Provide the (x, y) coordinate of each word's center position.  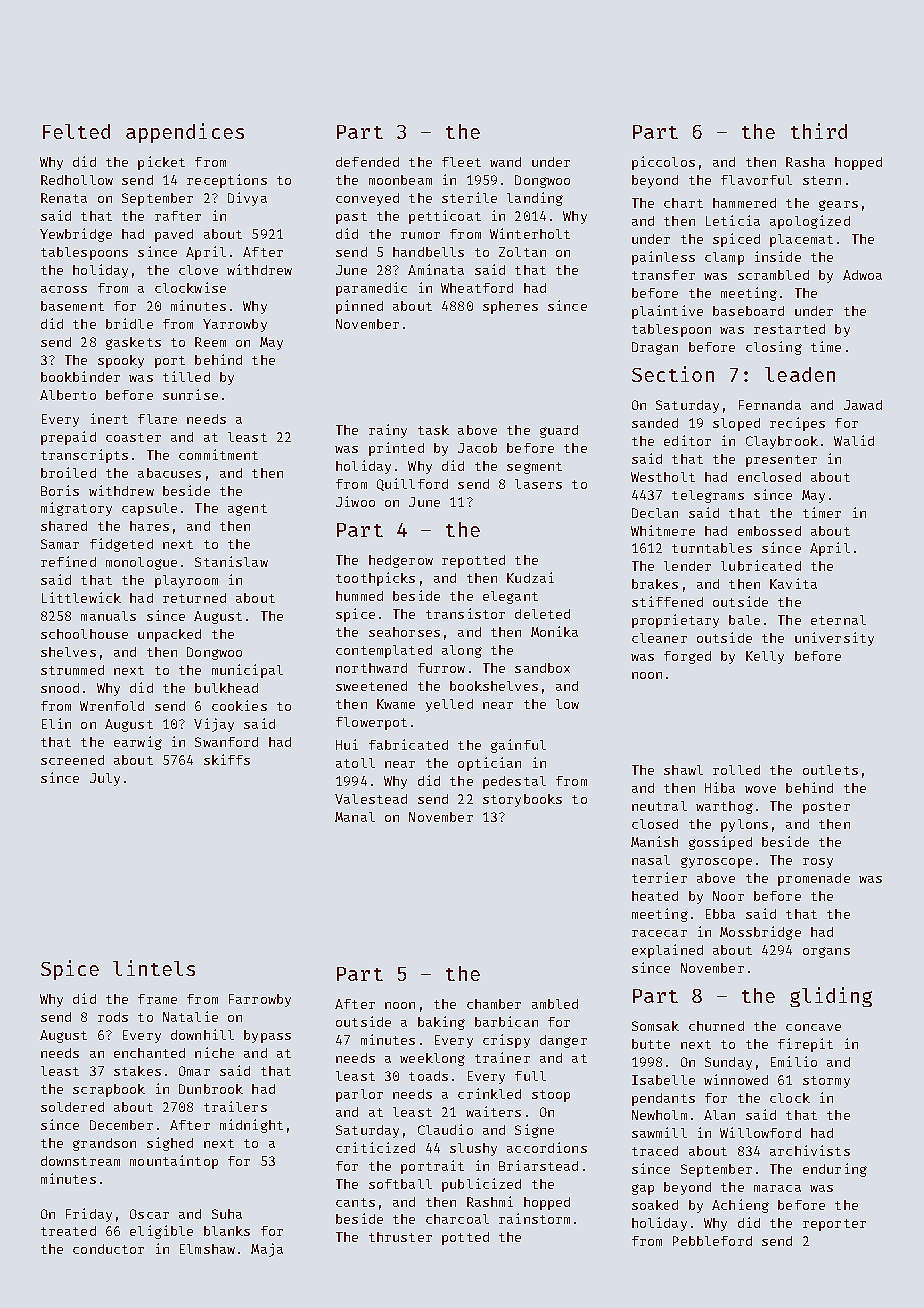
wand (505, 162)
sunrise (190, 394)
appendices (185, 133)
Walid (854, 440)
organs (826, 952)
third (819, 131)
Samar (60, 544)
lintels (154, 968)
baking (441, 1023)
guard (559, 431)
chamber (494, 1004)
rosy (818, 863)
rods (113, 1017)
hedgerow (401, 561)
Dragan (655, 348)
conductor (108, 1249)
